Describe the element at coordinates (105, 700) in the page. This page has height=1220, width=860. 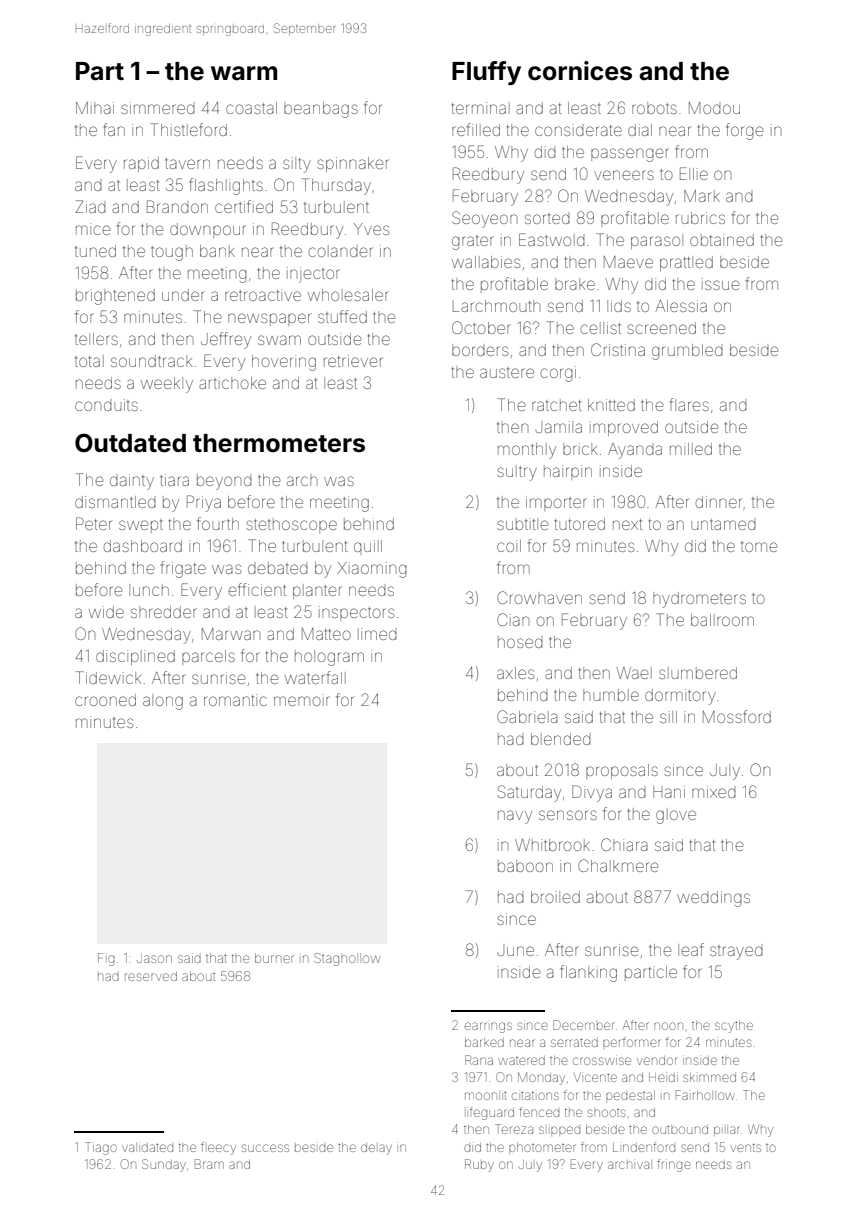
I see `crooned` at that location.
